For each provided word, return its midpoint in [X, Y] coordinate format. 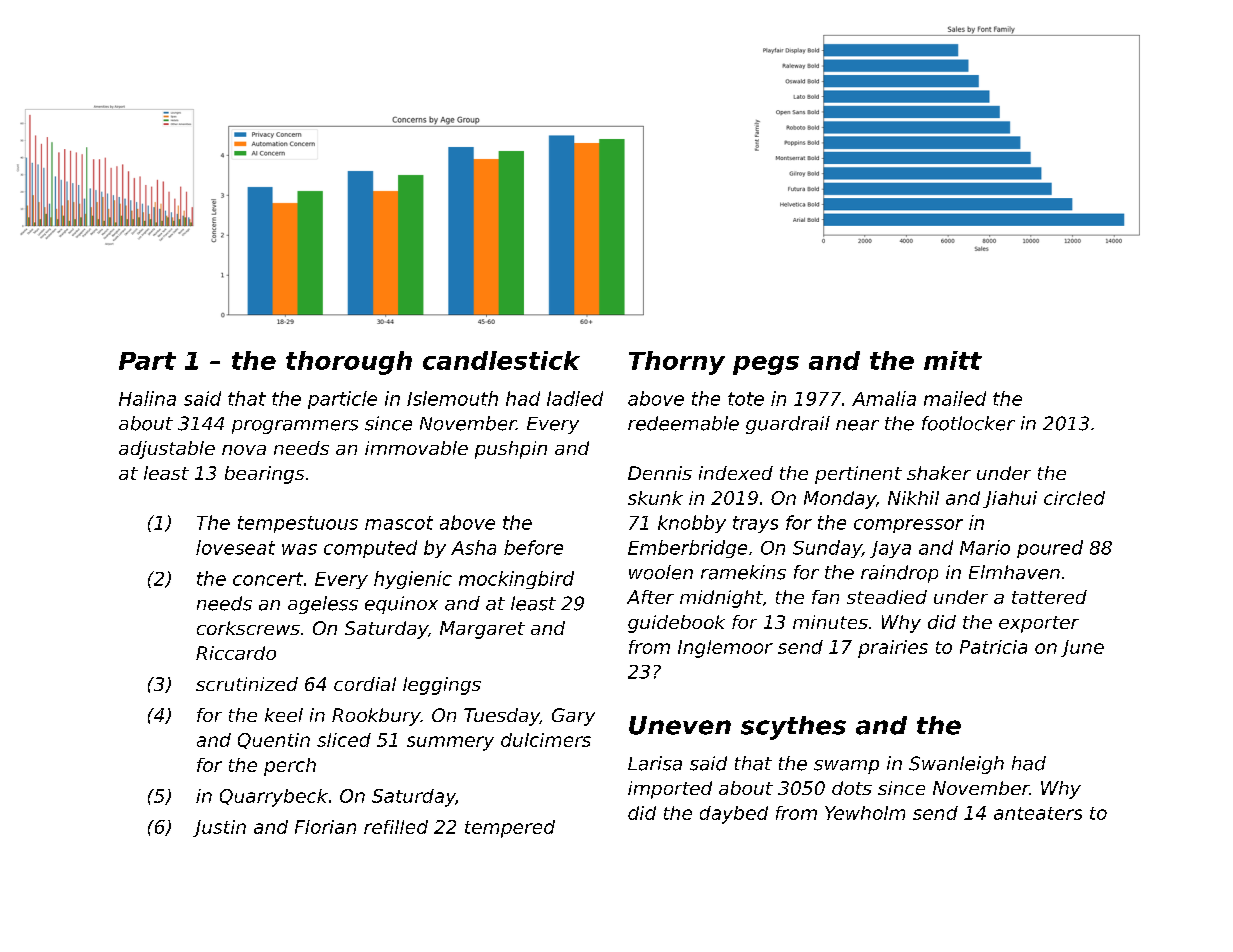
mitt [953, 360]
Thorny [677, 363]
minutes [830, 622]
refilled [396, 827]
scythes [793, 728]
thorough [349, 363]
